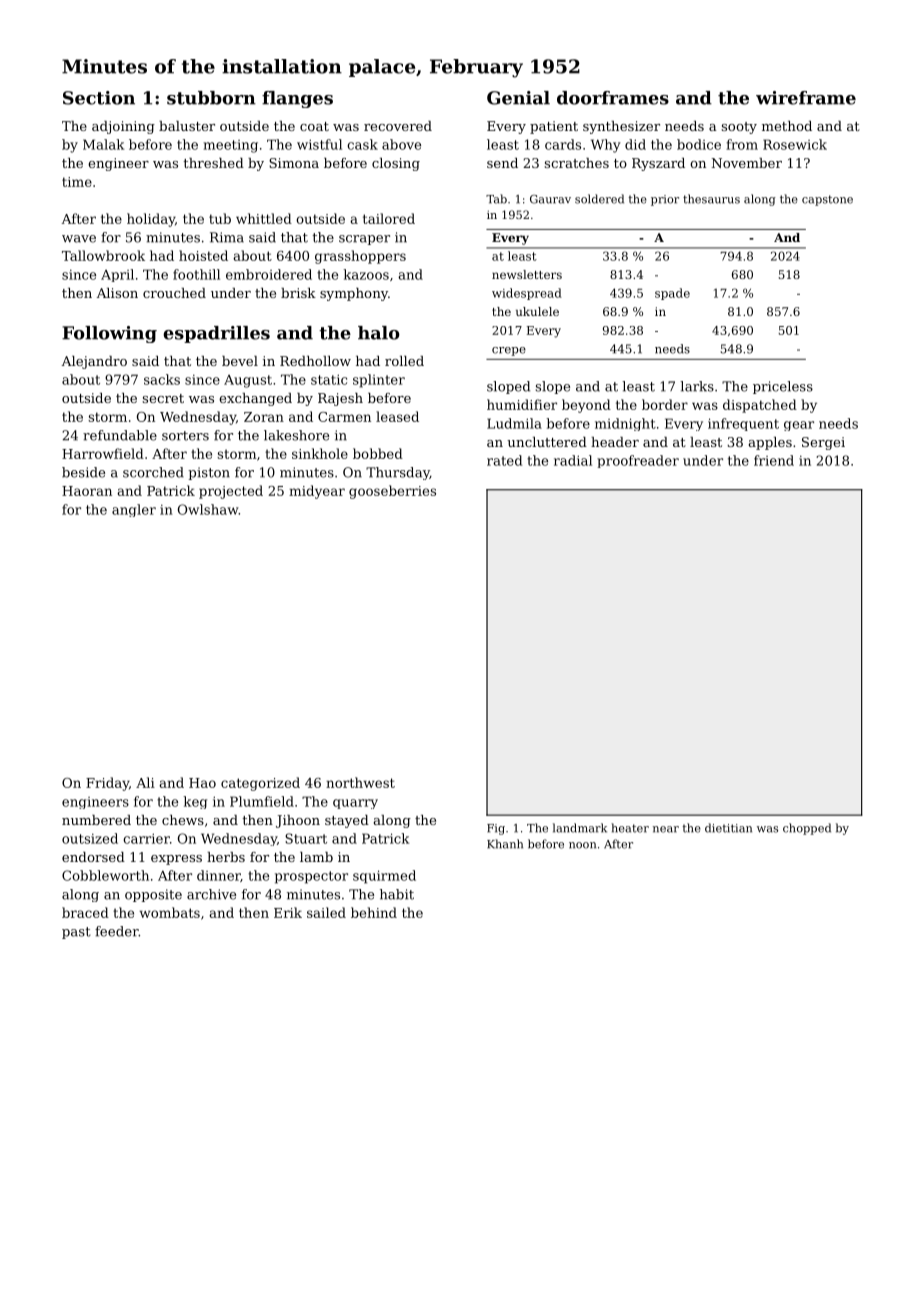 This image has width=924, height=1314. What do you see at coordinates (384, 877) in the image?
I see `squirmed` at bounding box center [384, 877].
